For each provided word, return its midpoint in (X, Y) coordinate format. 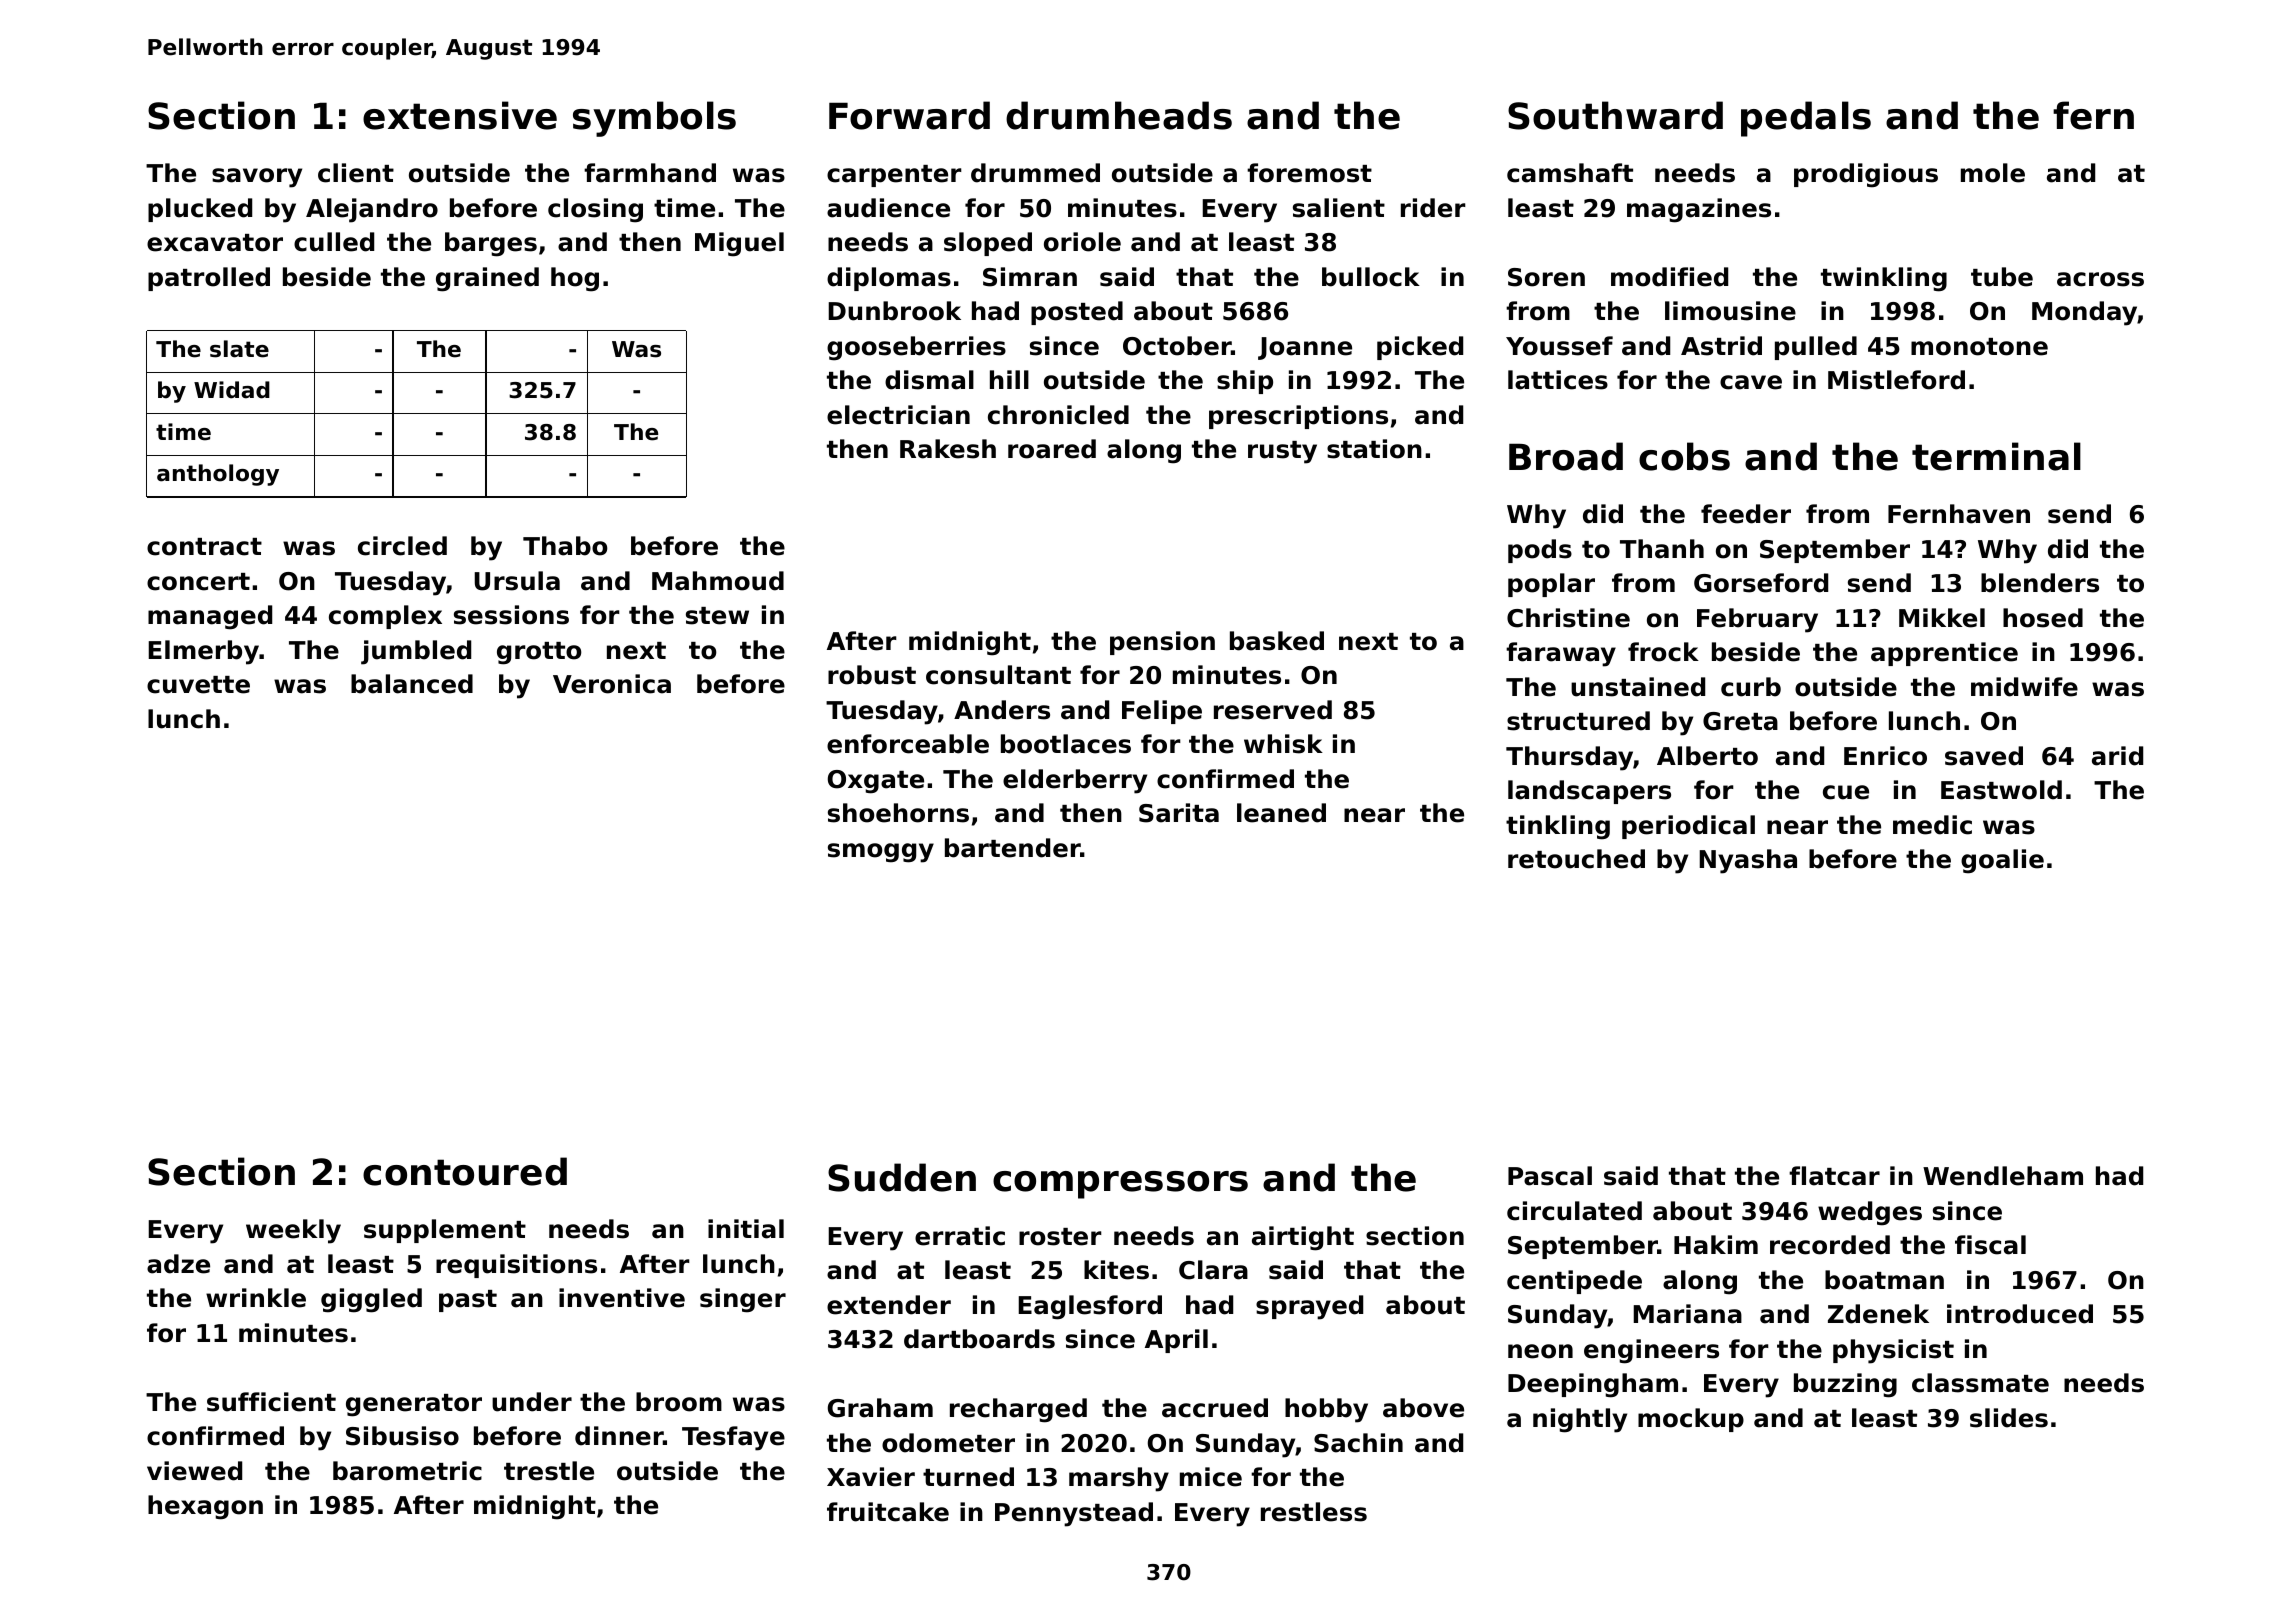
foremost (1309, 173)
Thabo (565, 546)
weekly (293, 1231)
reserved (1273, 710)
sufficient (271, 1402)
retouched (1576, 859)
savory (257, 178)
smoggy (881, 853)
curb (1751, 687)
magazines (1699, 210)
